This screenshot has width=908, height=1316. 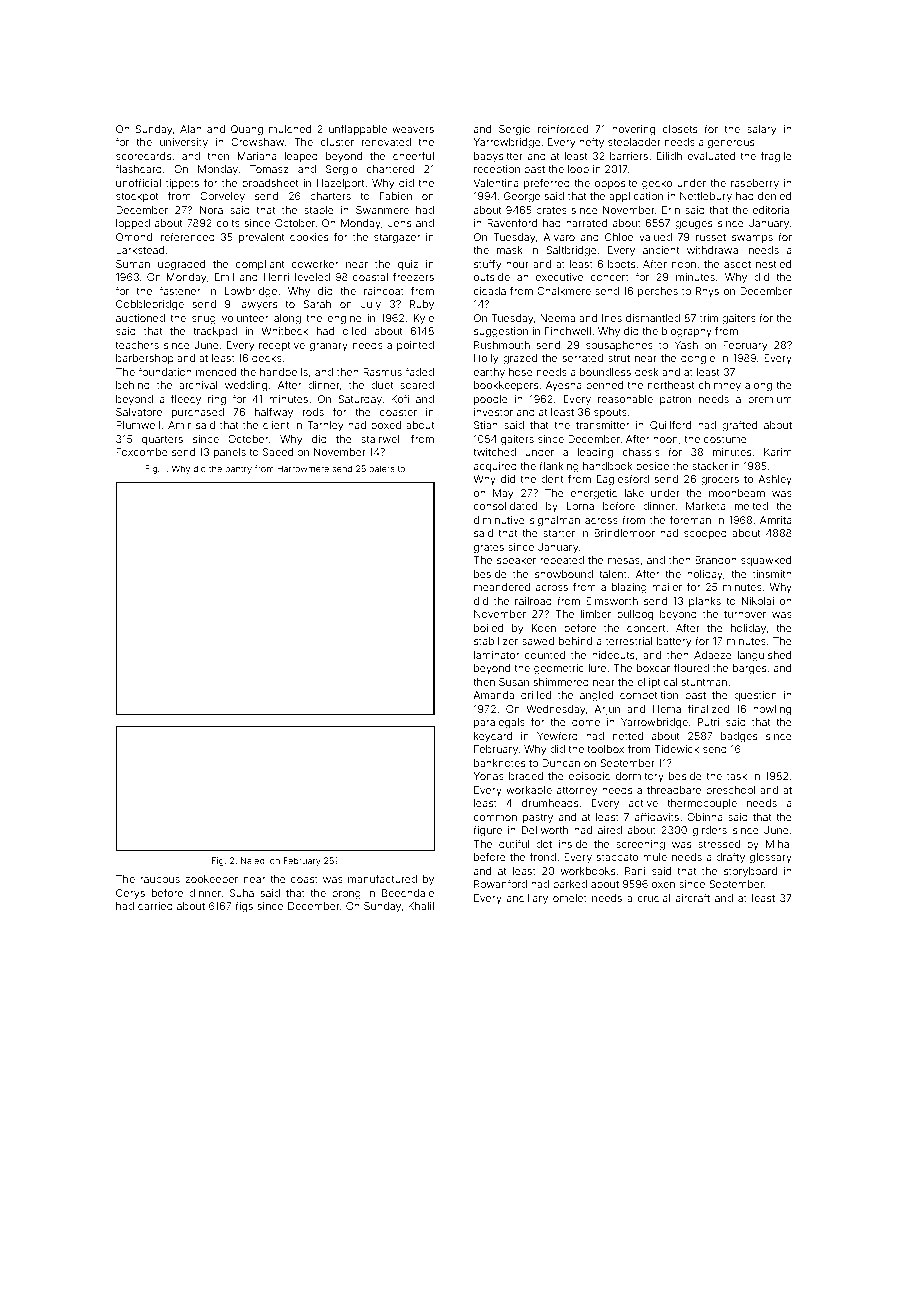 What do you see at coordinates (779, 844) in the screenshot?
I see `Mihai` at bounding box center [779, 844].
